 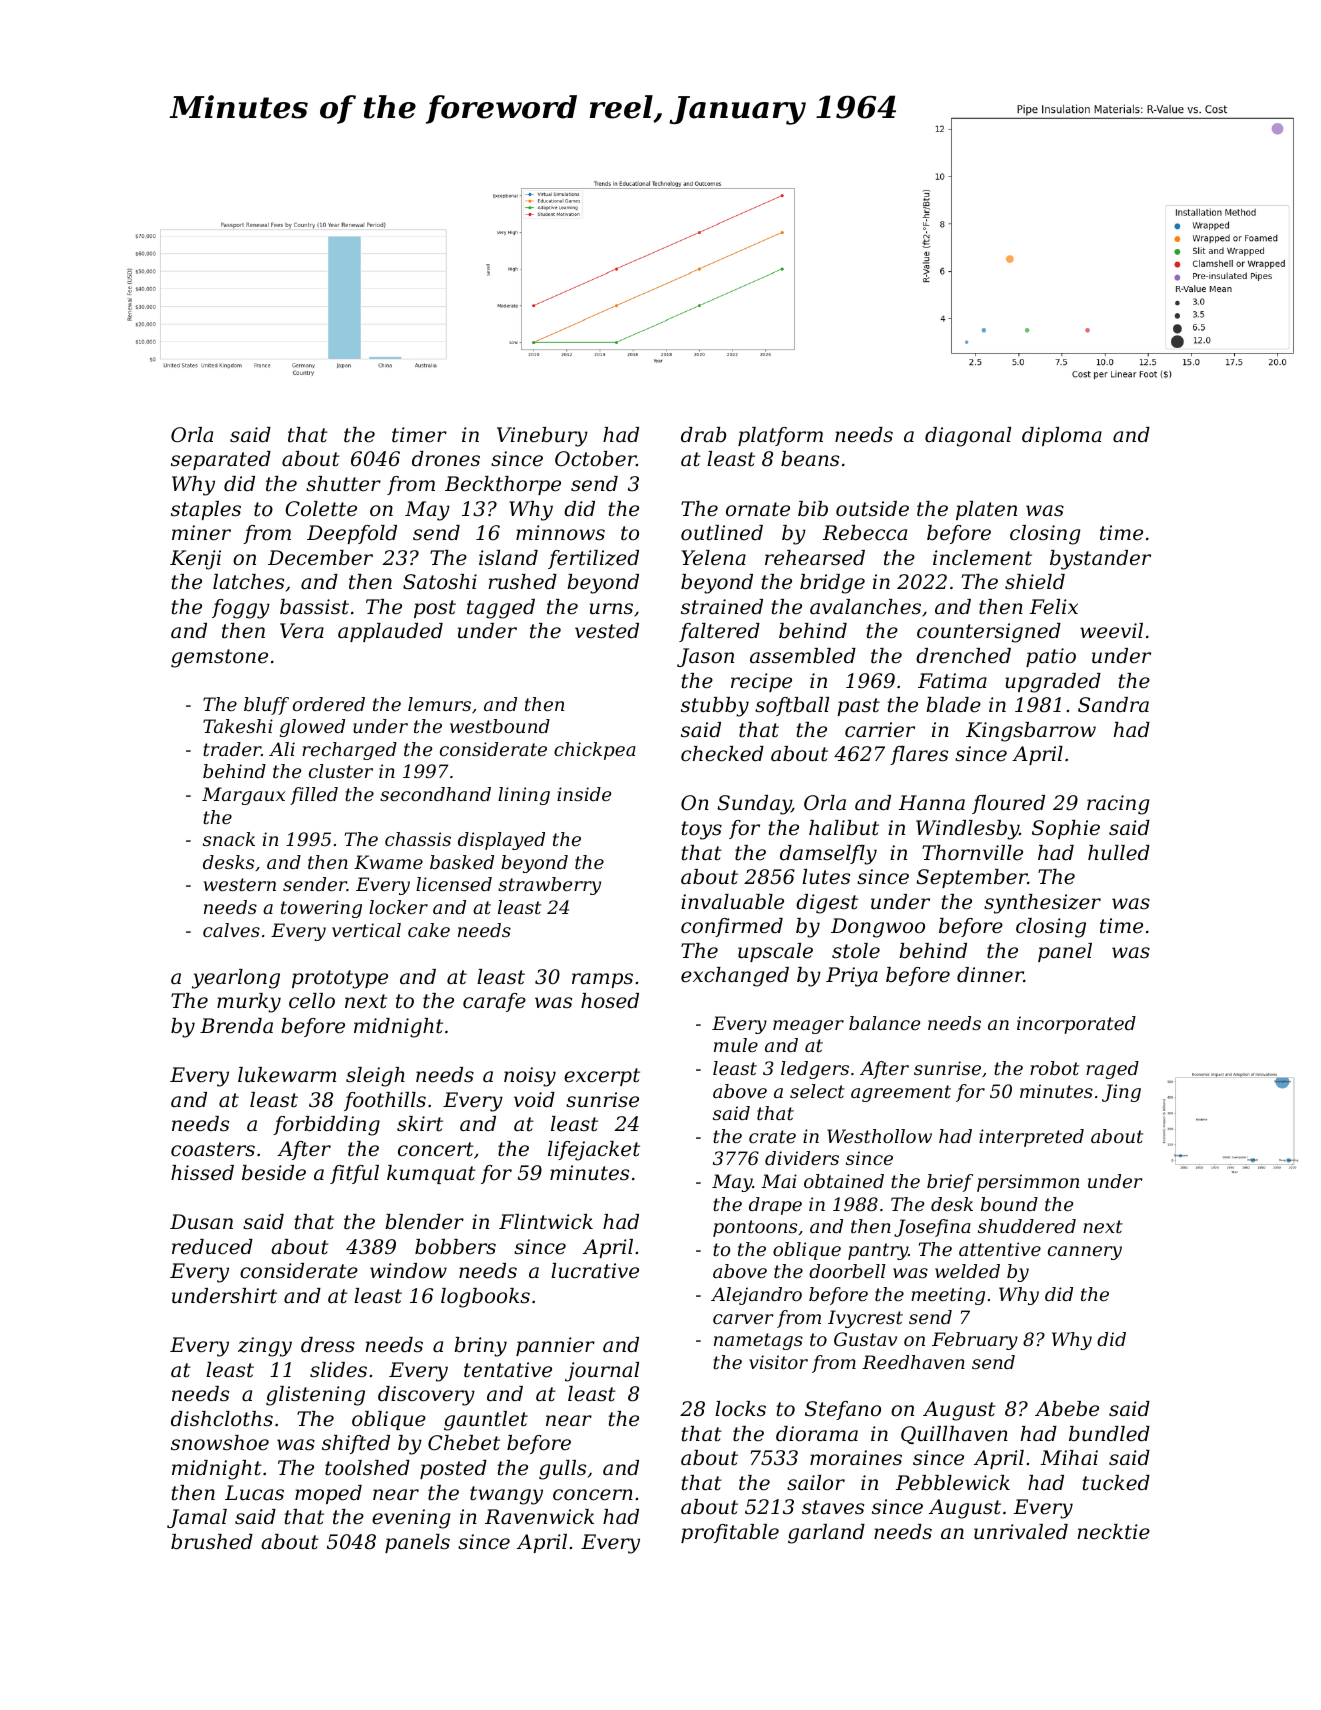 I want to click on Thornville, so click(x=972, y=853).
